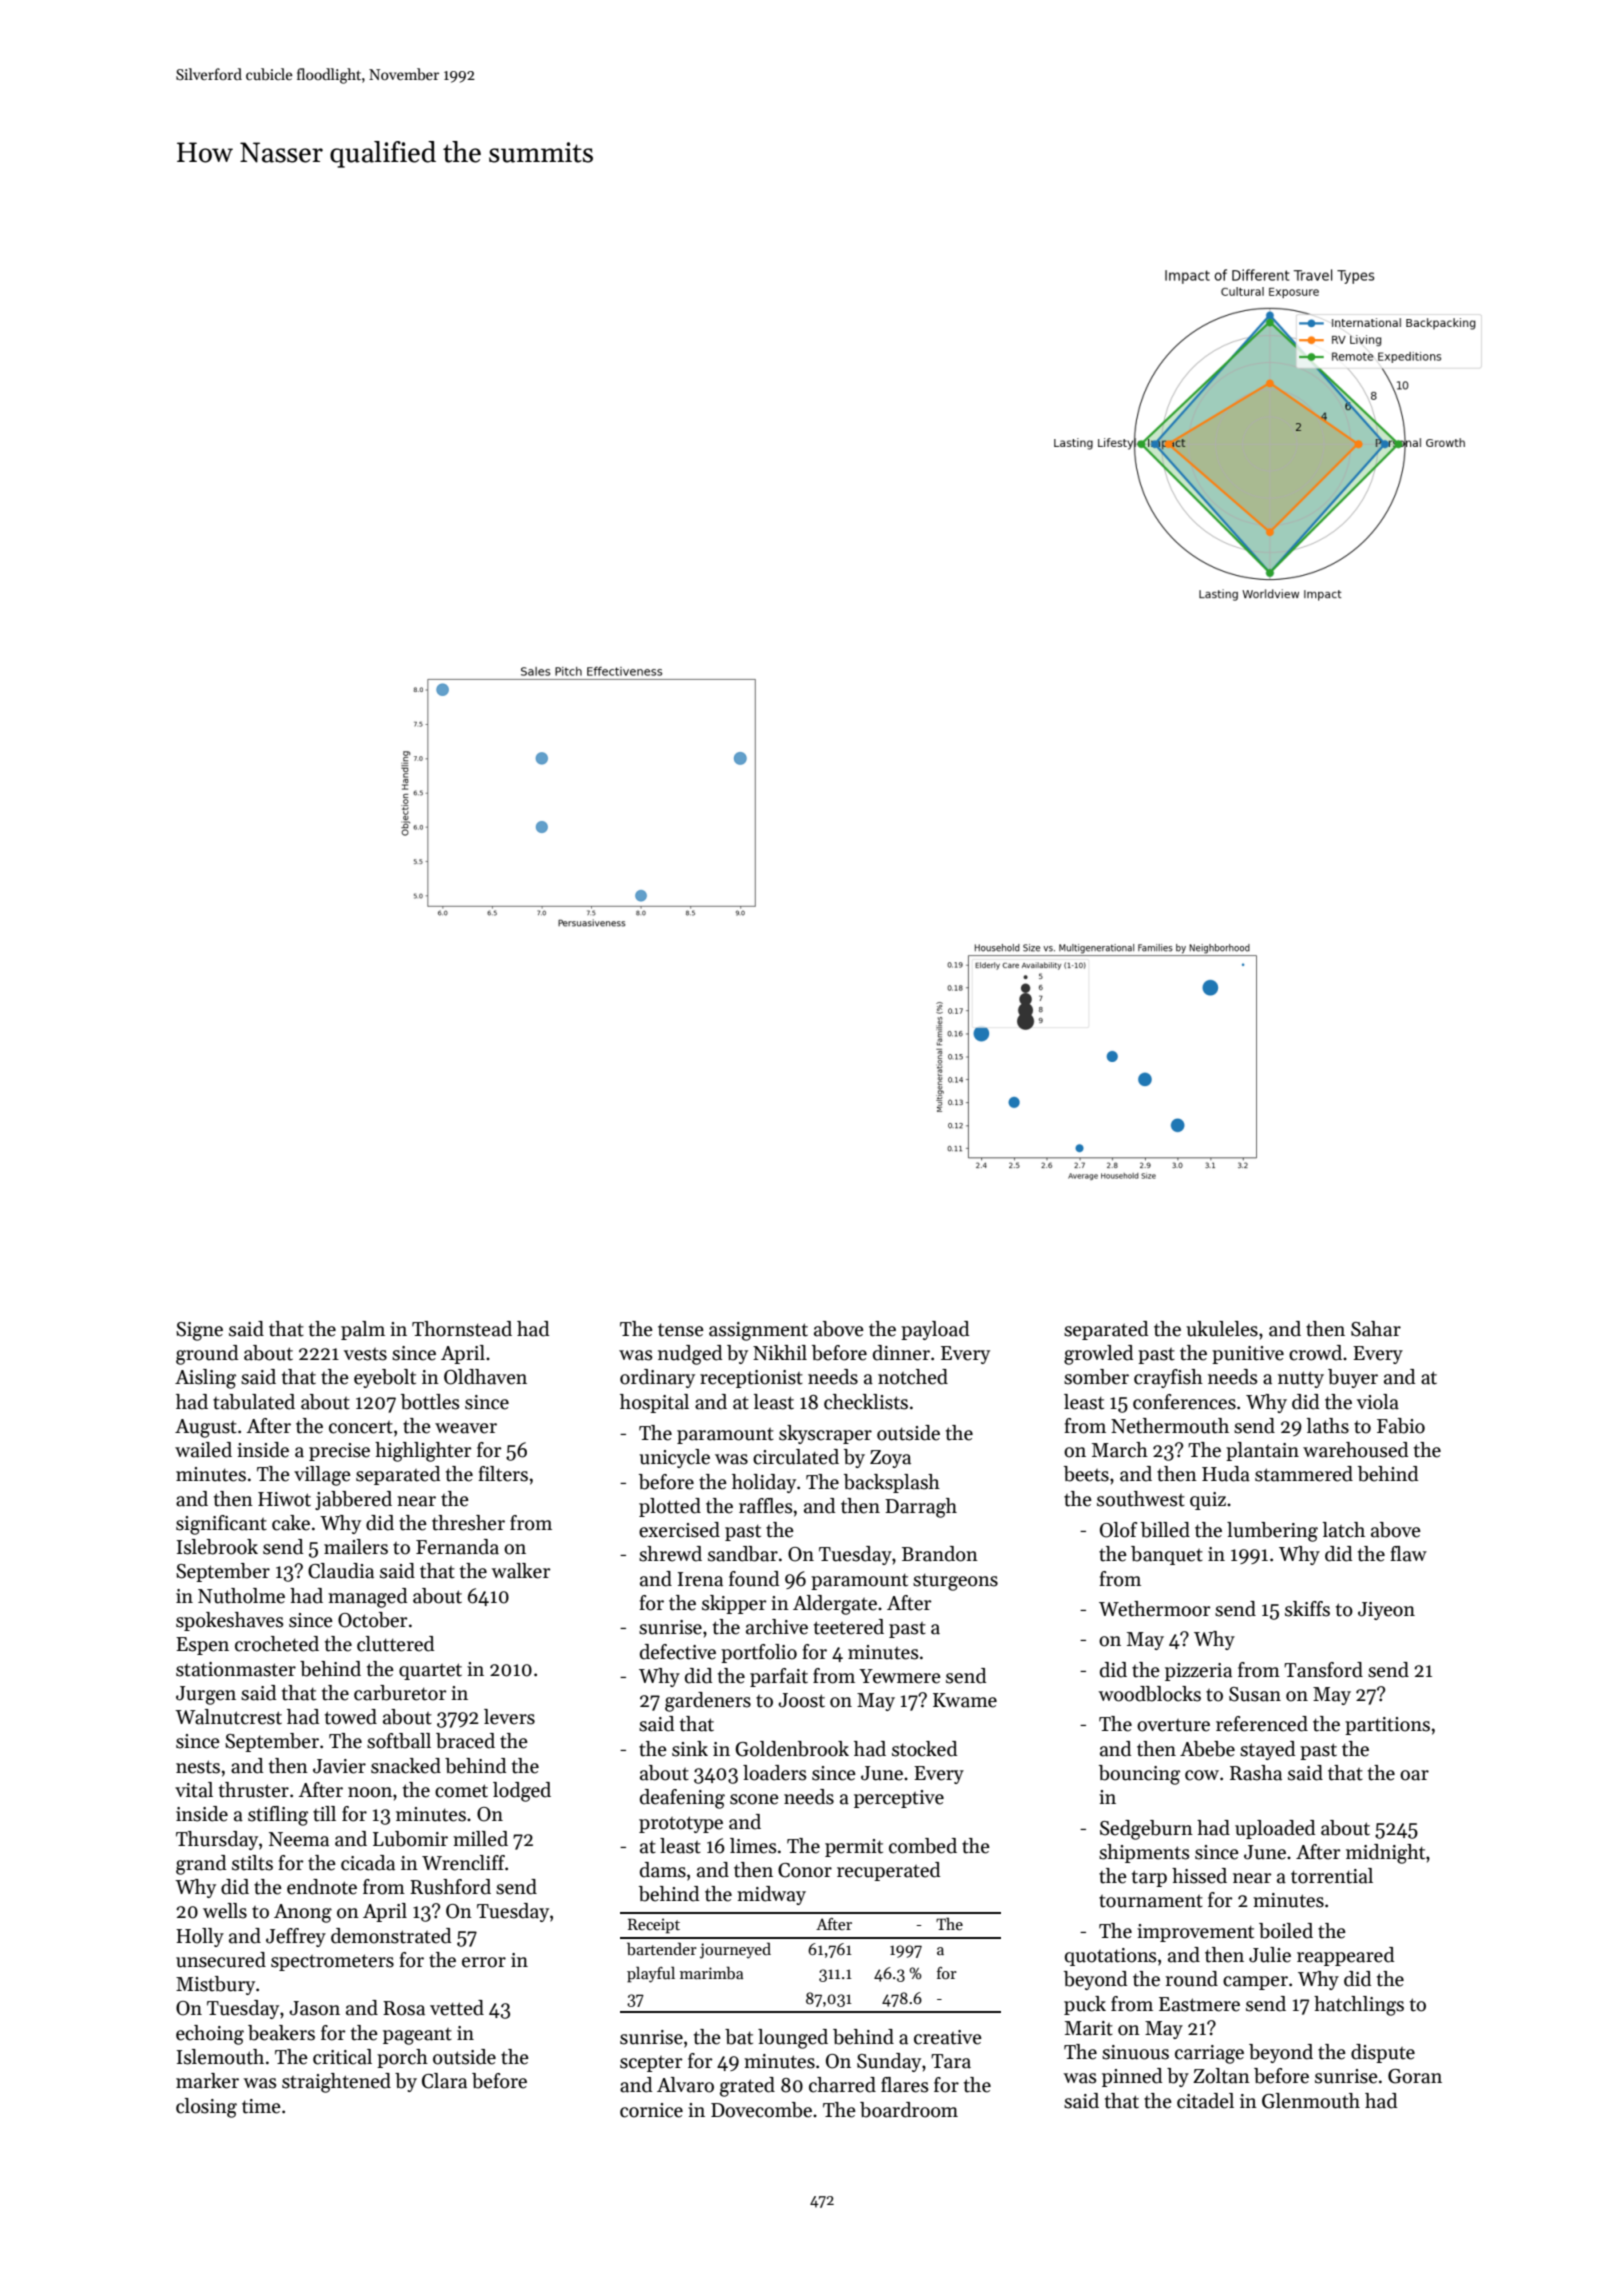 The image size is (1620, 2292). What do you see at coordinates (1359, 2006) in the document?
I see `hatchlings` at bounding box center [1359, 2006].
